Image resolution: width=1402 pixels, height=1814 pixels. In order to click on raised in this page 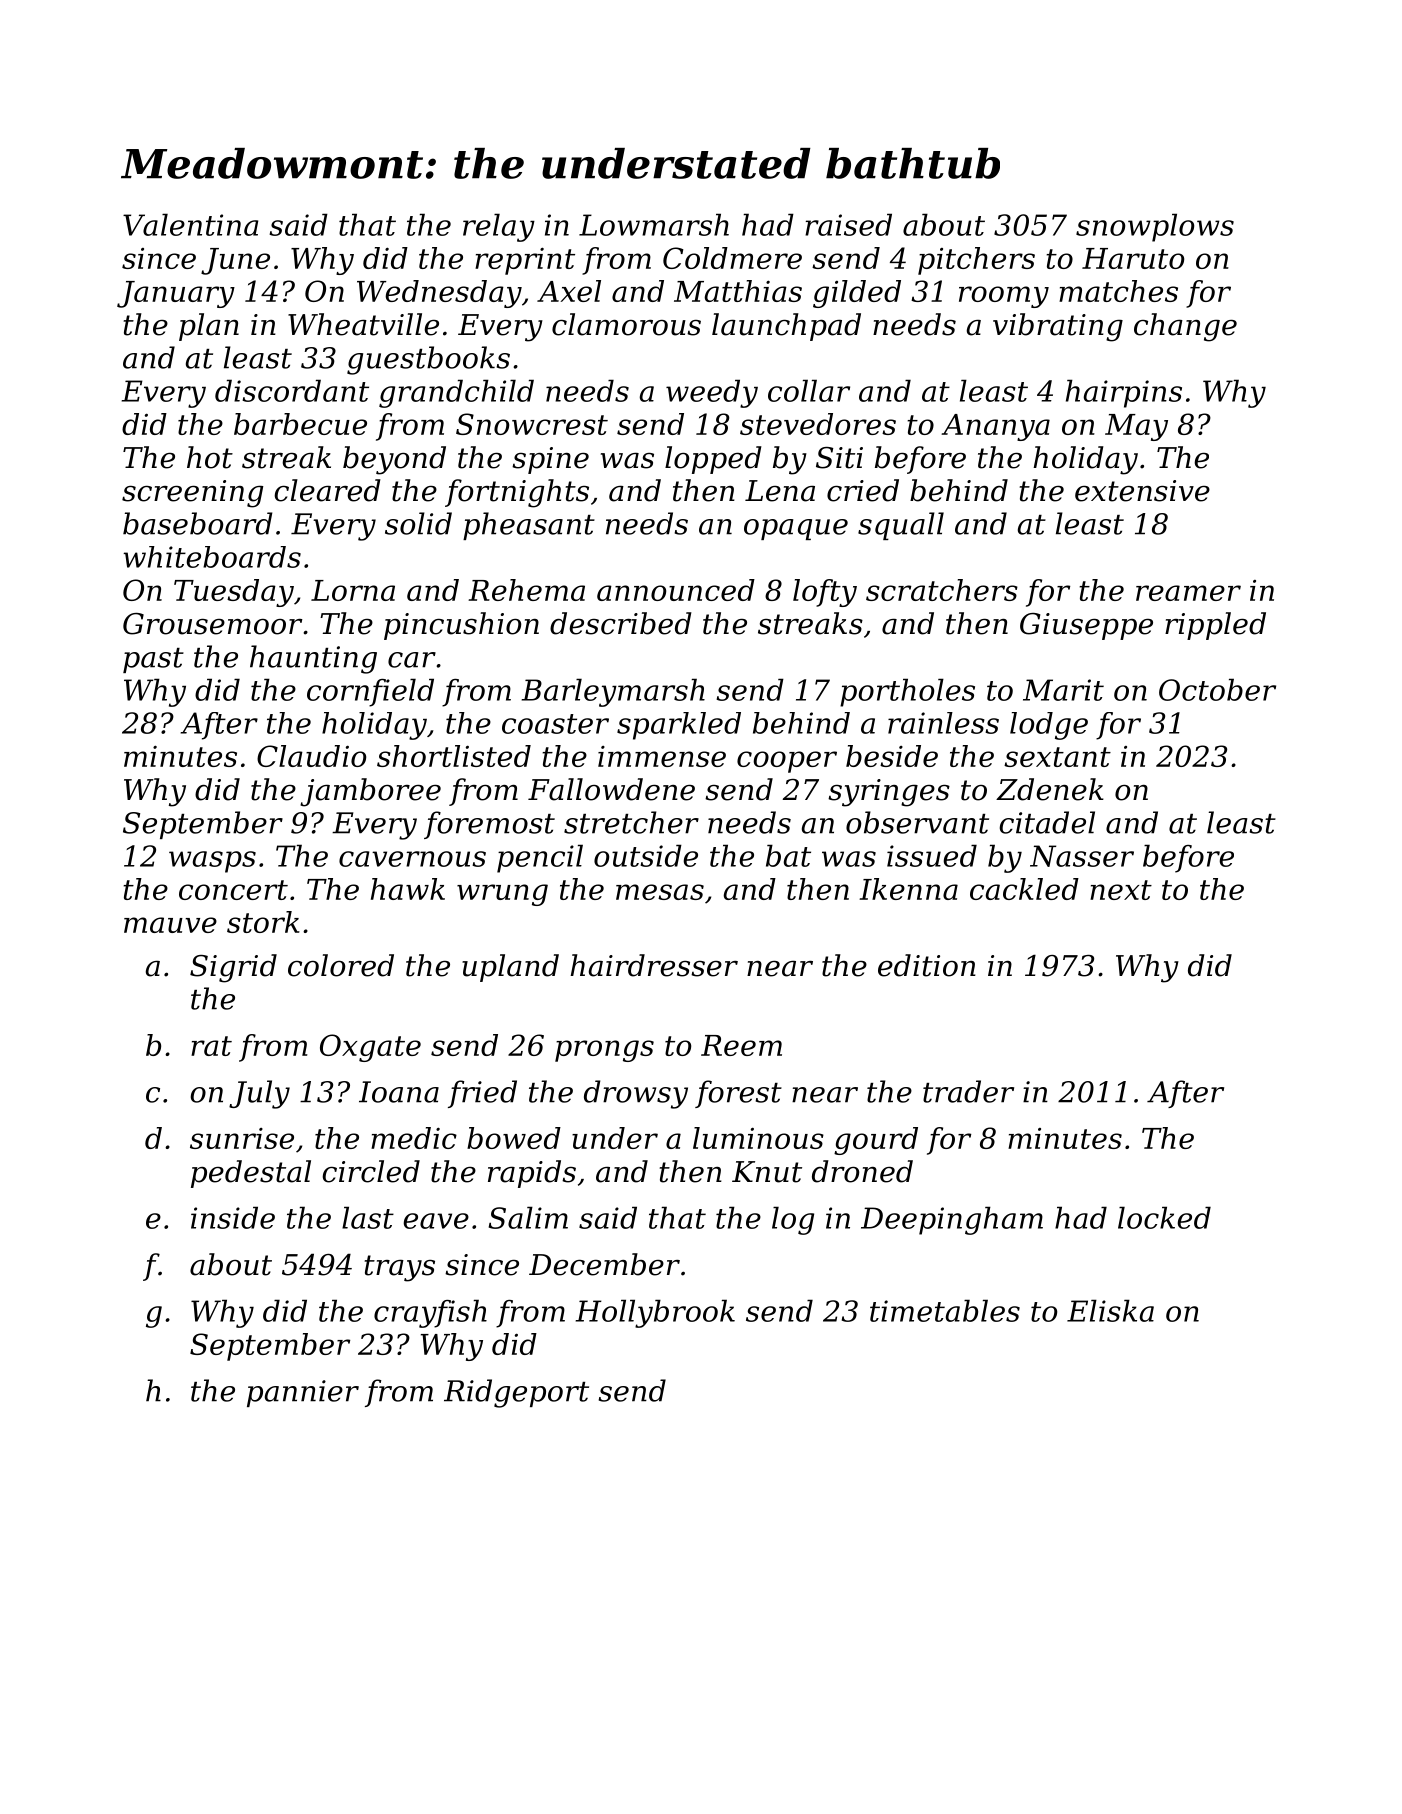, I will do `click(848, 224)`.
